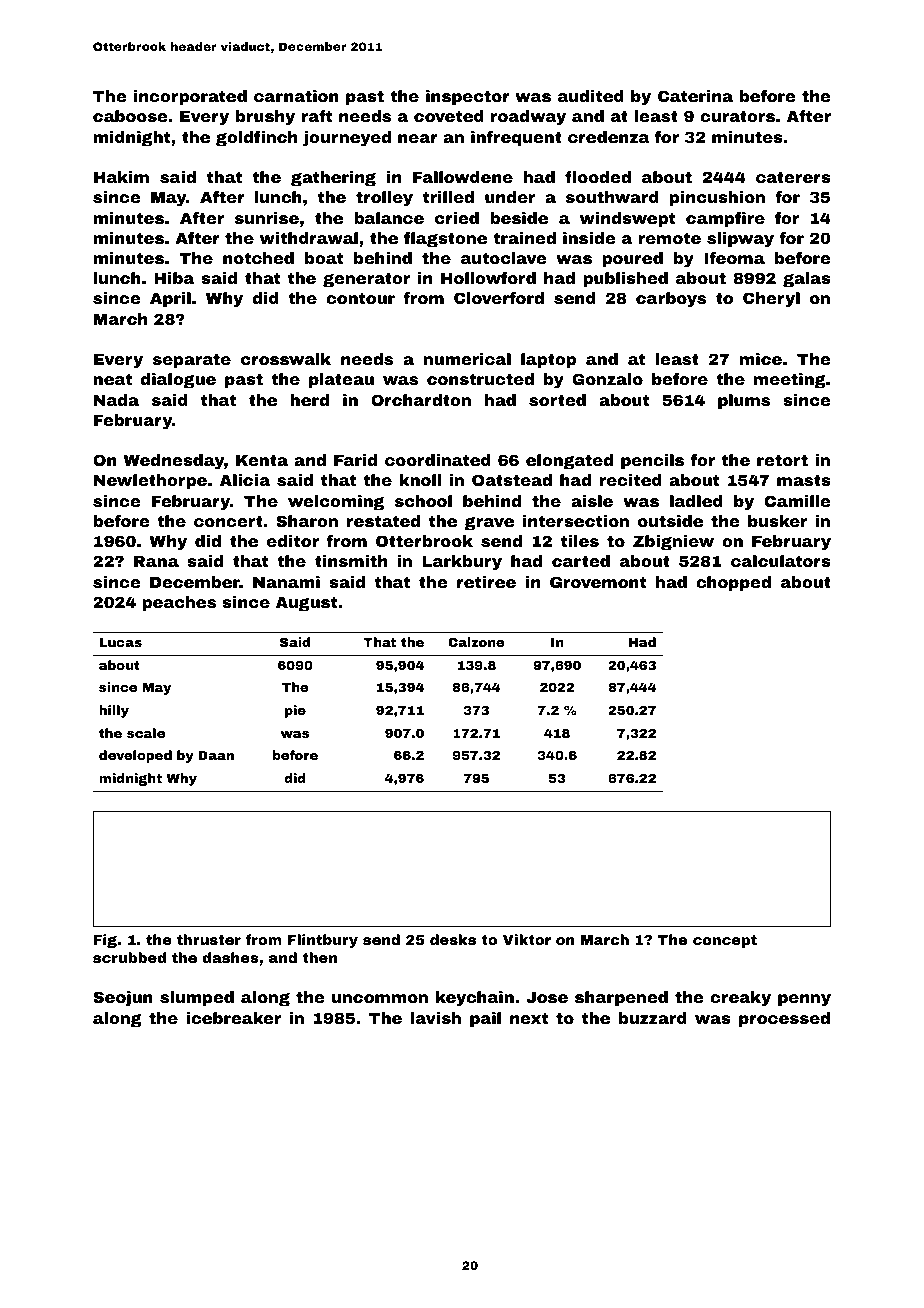 The image size is (924, 1308). What do you see at coordinates (782, 460) in the screenshot?
I see `retort` at bounding box center [782, 460].
